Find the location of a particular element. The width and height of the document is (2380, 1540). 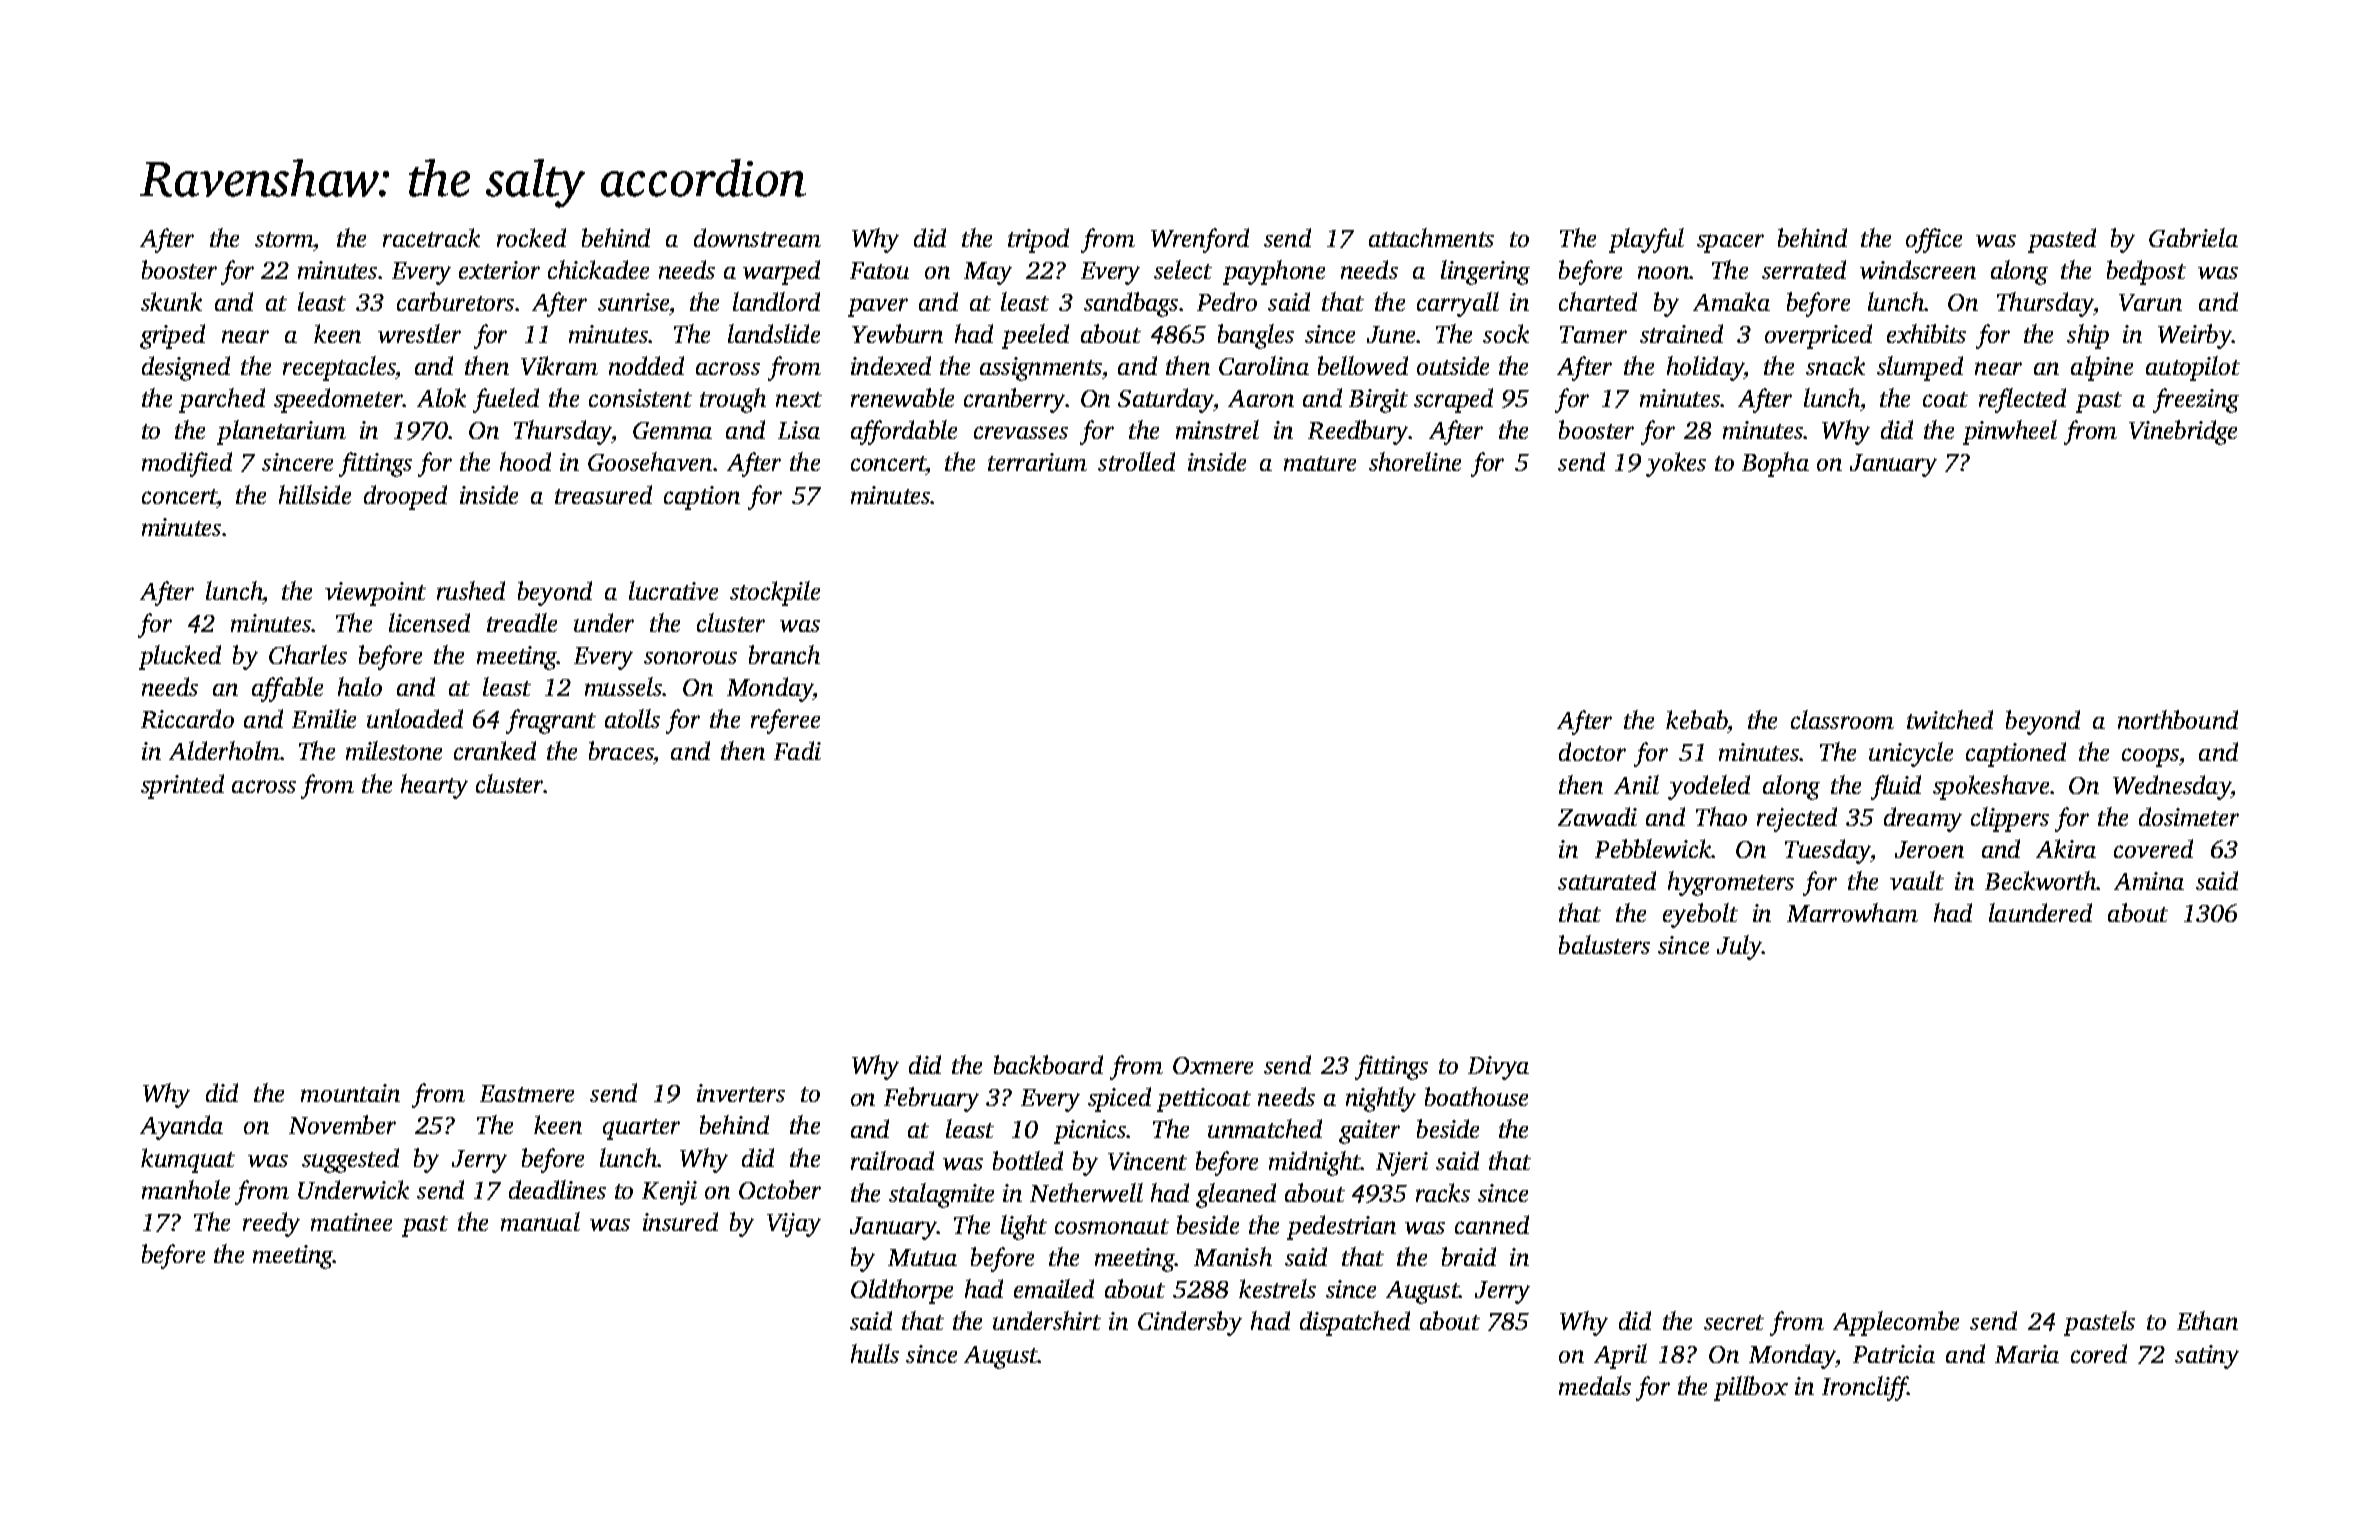

hood is located at coordinates (525, 461).
